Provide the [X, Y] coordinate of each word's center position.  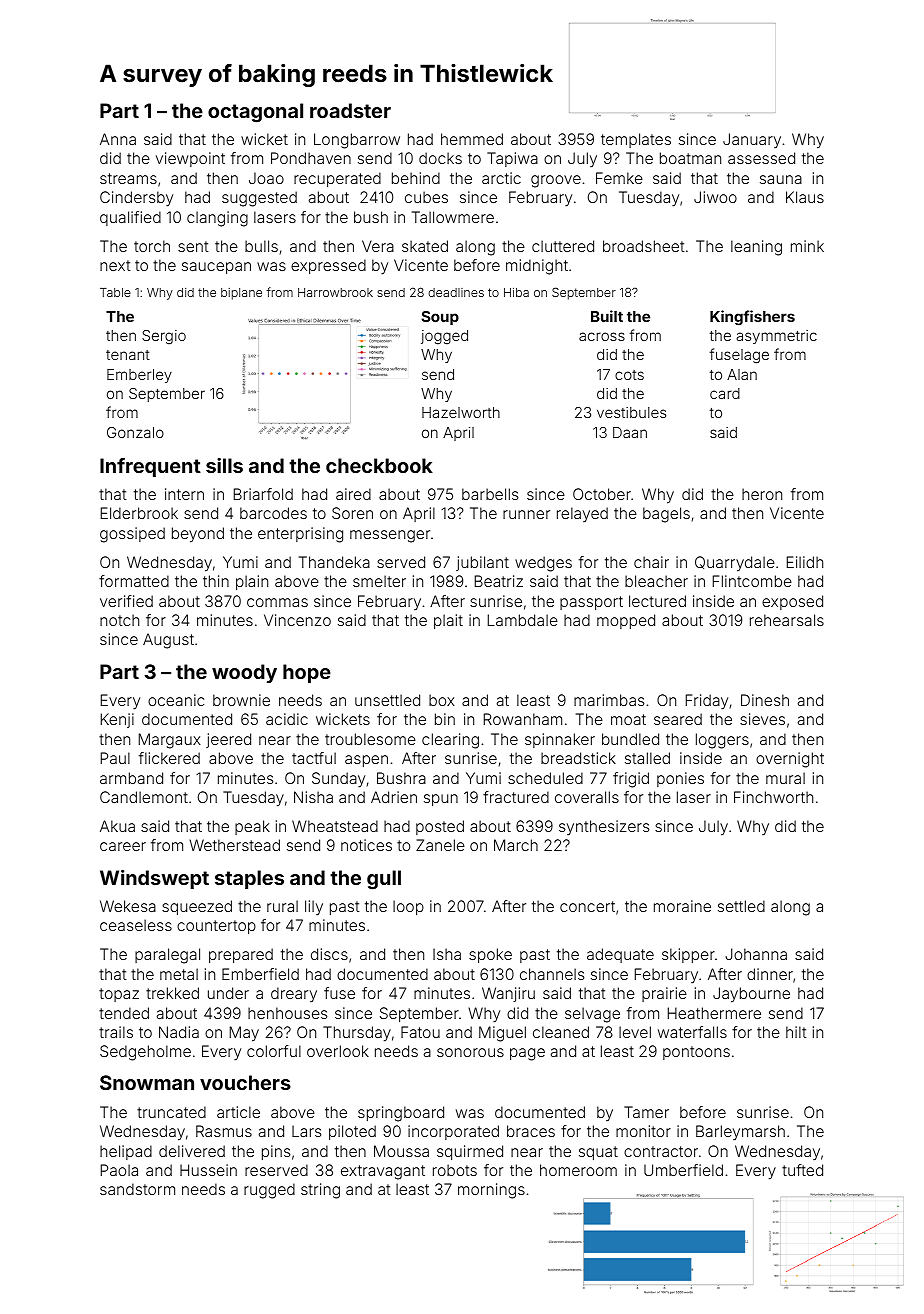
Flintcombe [752, 581]
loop [408, 907]
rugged [269, 1191]
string [320, 1191]
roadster [350, 110]
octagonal [255, 113]
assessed [761, 158]
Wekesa [128, 906]
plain [252, 582]
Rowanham [523, 719]
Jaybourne [751, 995]
